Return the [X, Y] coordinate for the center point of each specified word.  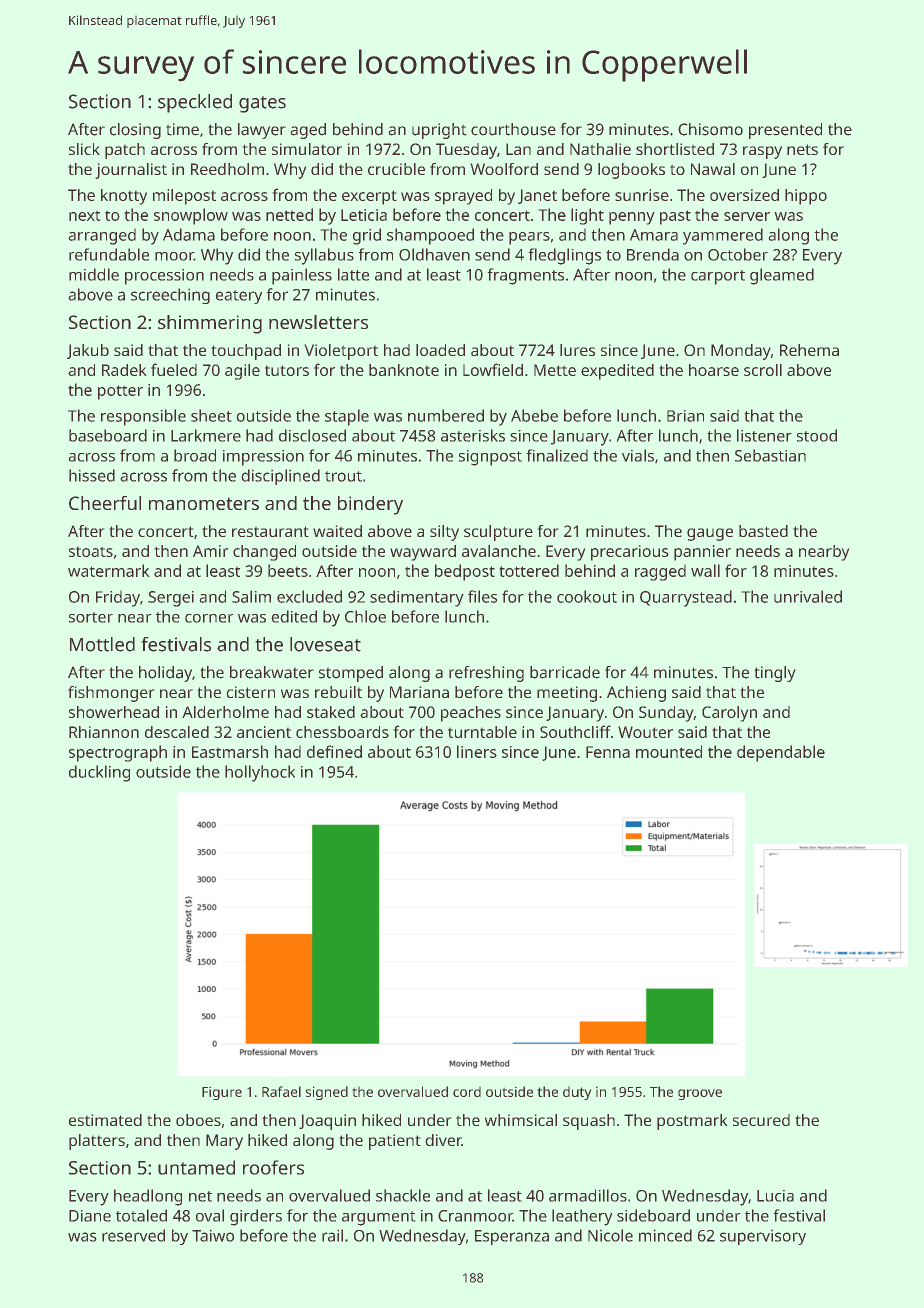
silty [444, 533]
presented [785, 131]
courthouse [513, 129]
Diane [90, 1216]
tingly [775, 674]
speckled [195, 103]
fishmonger [111, 694]
